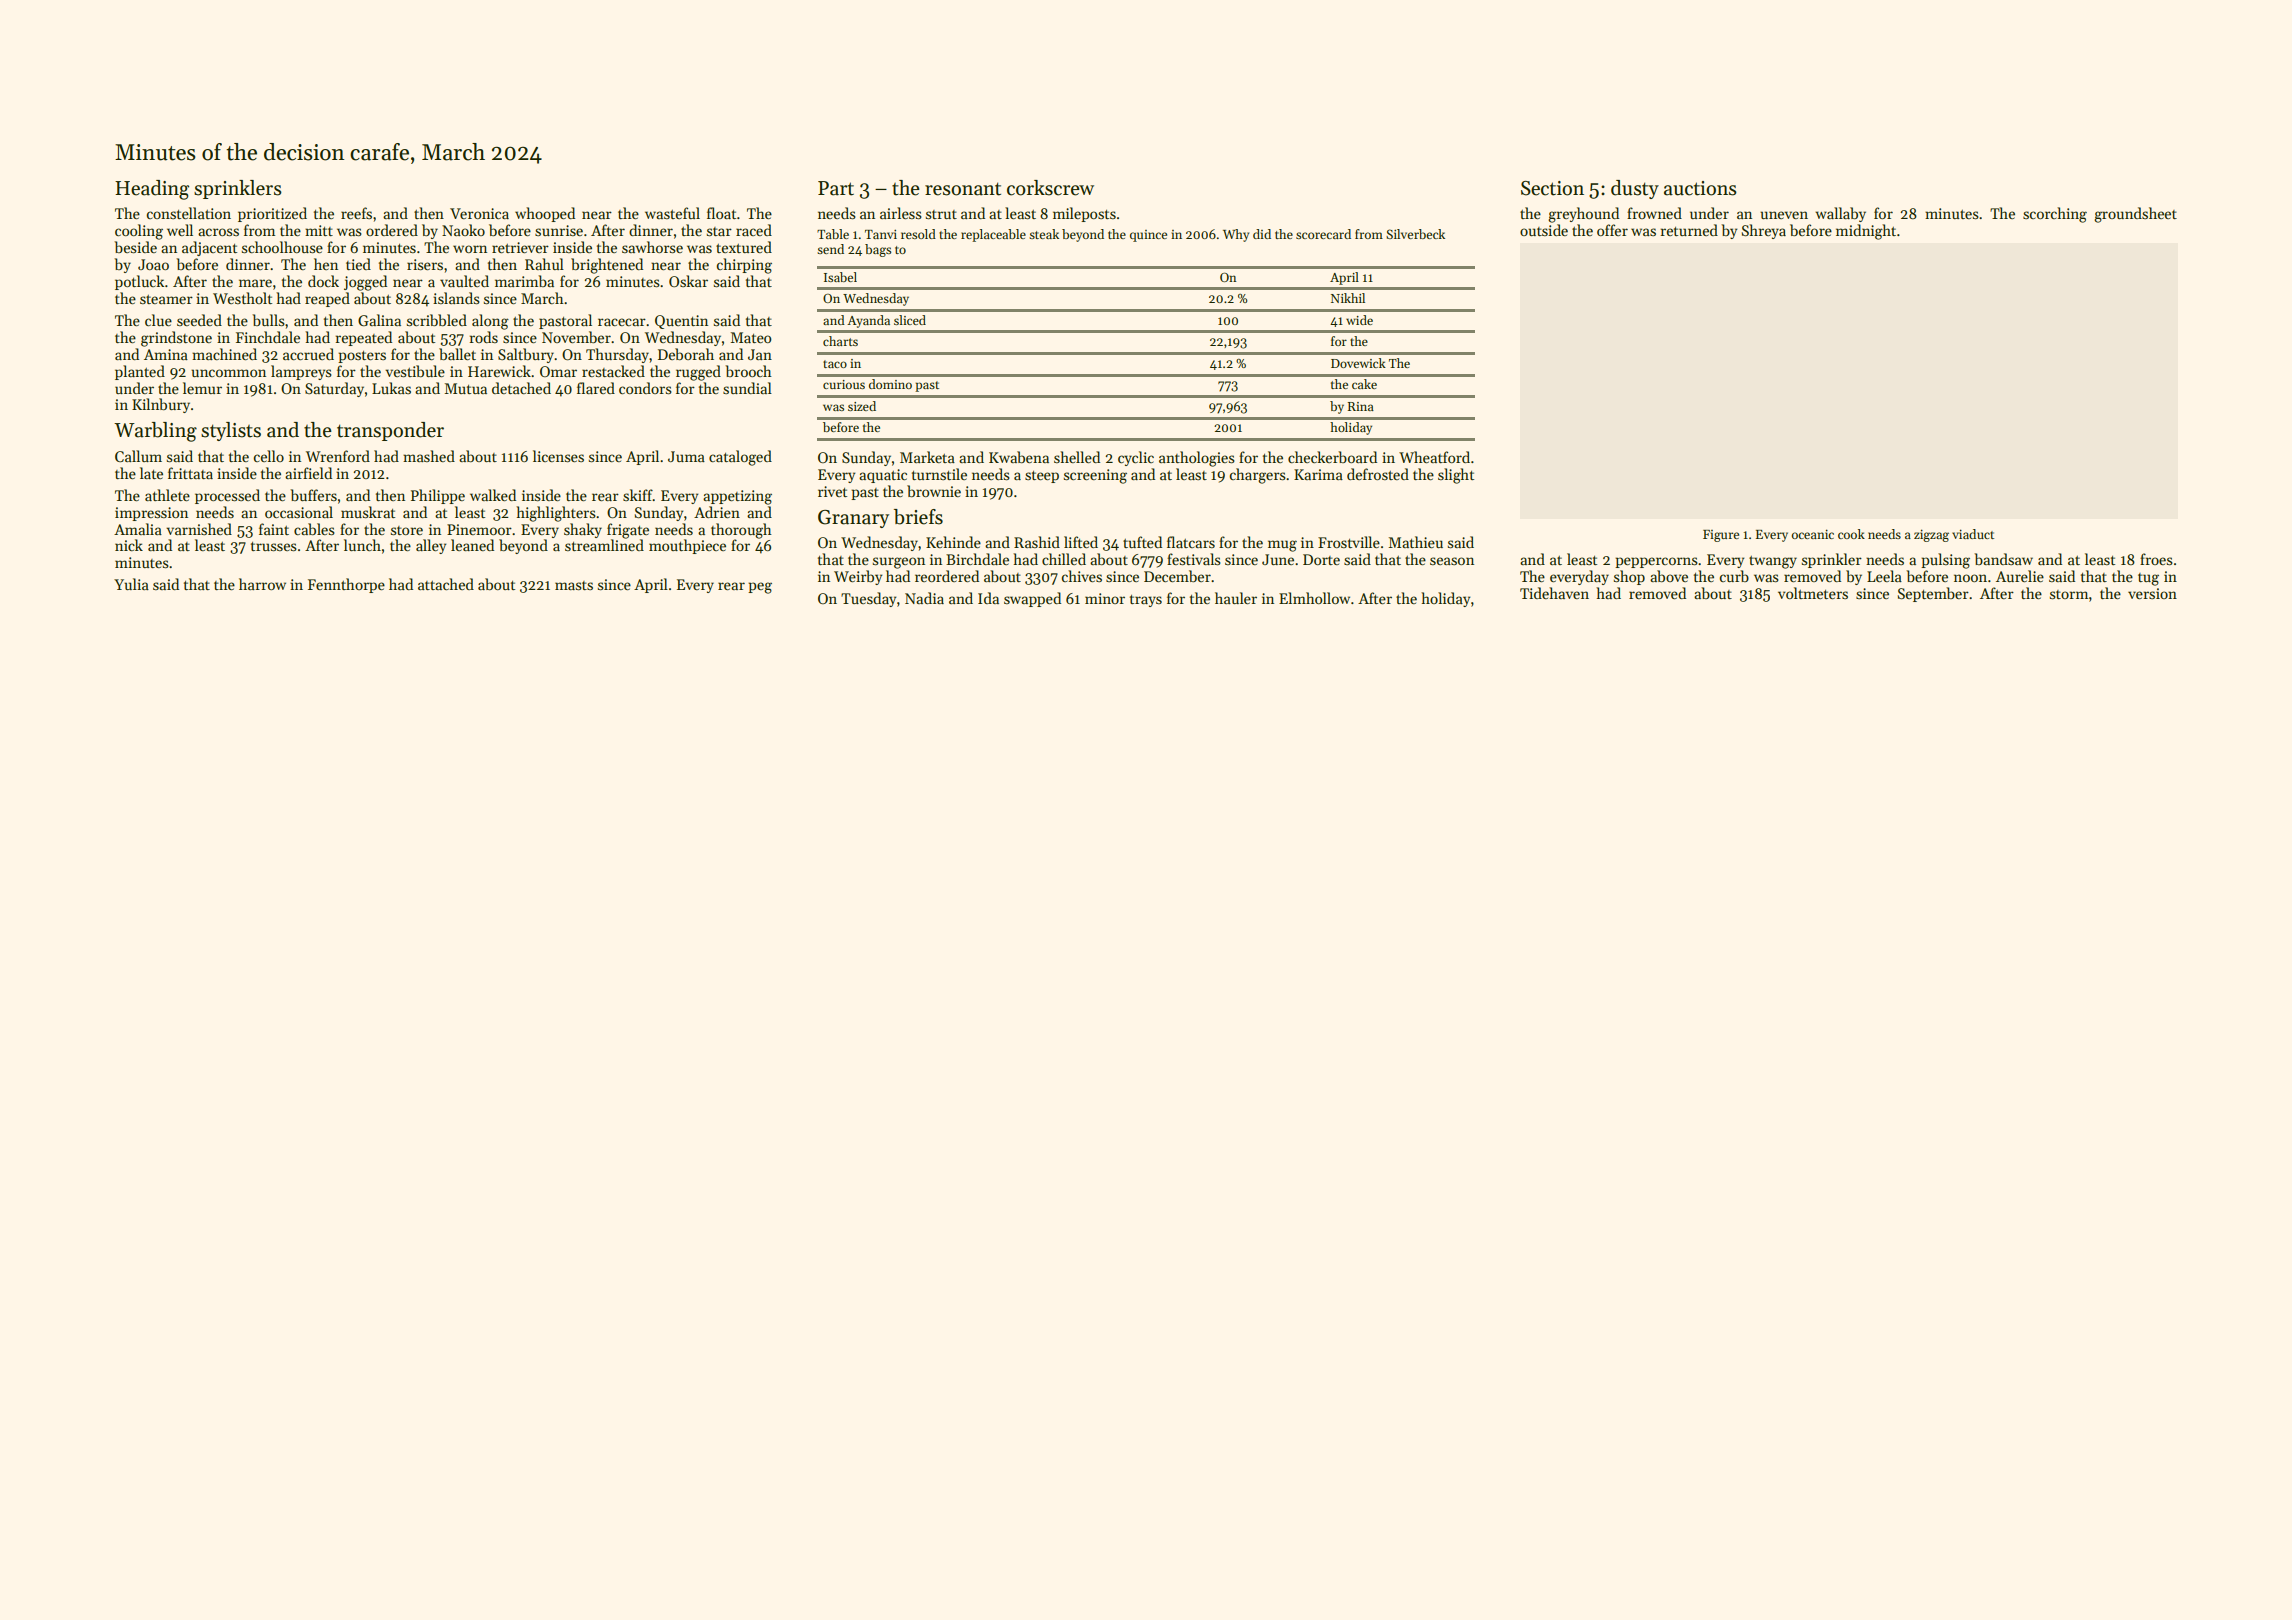  Describe the element at coordinates (1364, 384) in the image. I see `cake` at that location.
